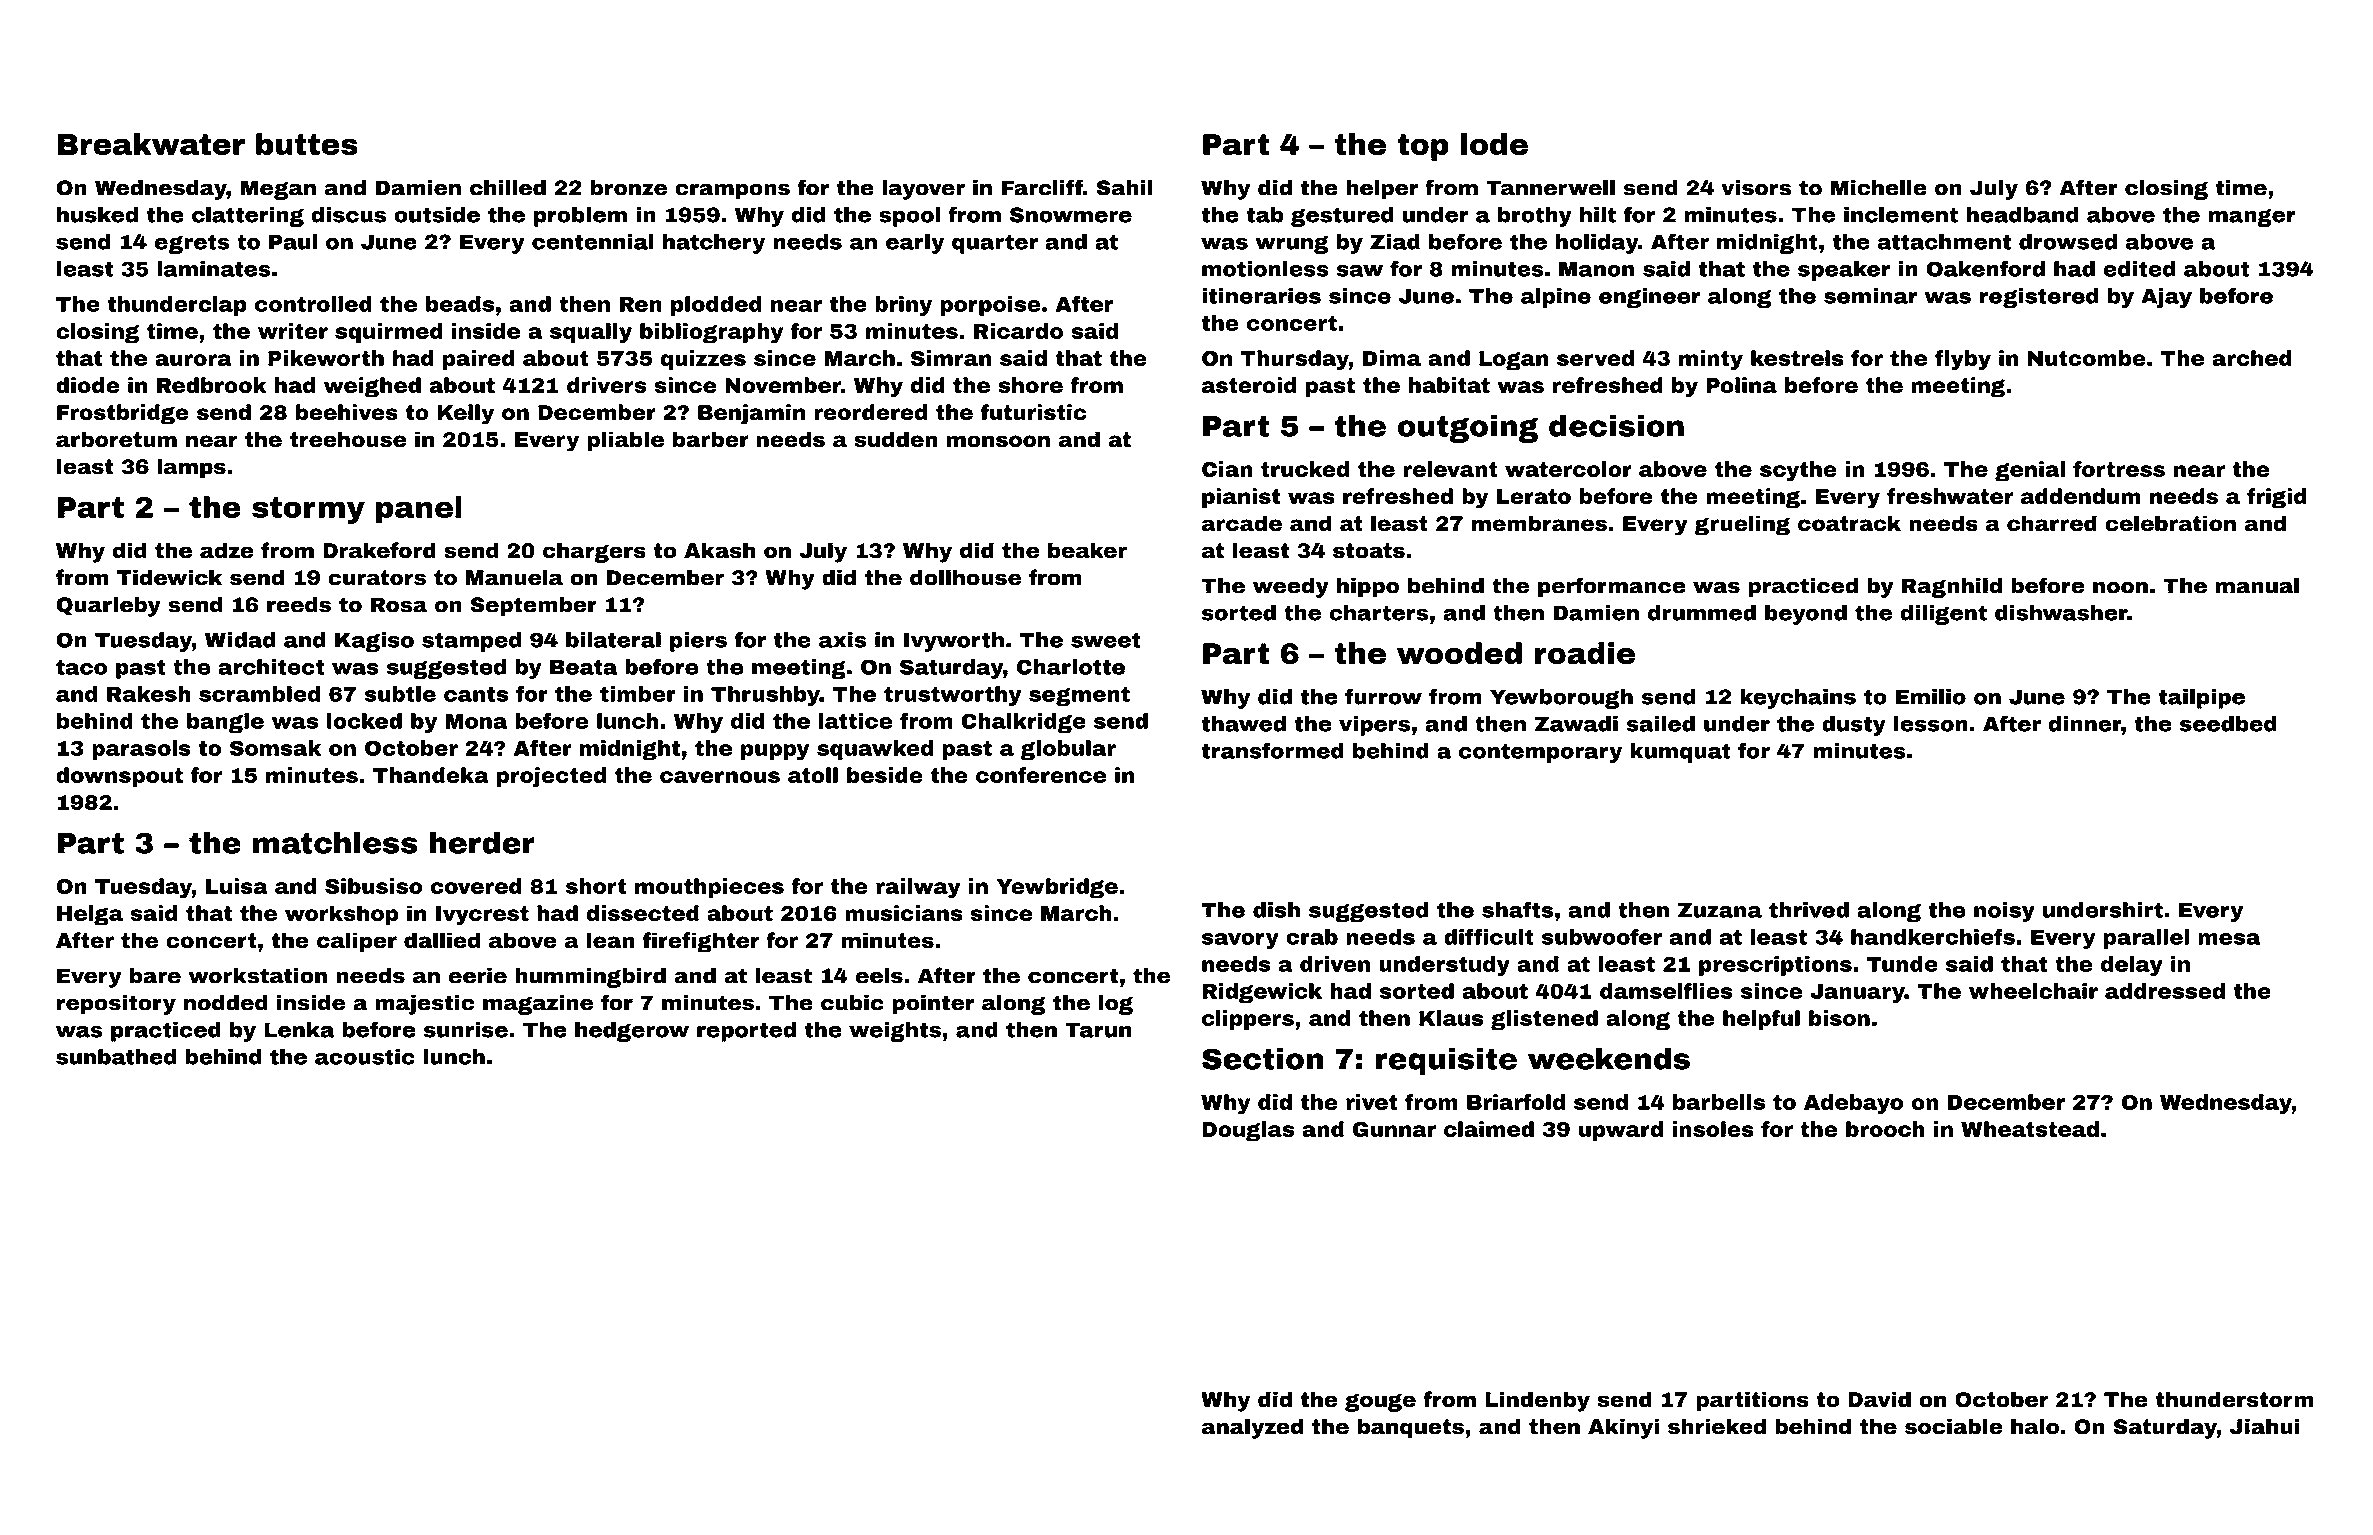 Image resolution: width=2373 pixels, height=1535 pixels. Describe the element at coordinates (2228, 724) in the screenshot. I see `seedbed` at that location.
